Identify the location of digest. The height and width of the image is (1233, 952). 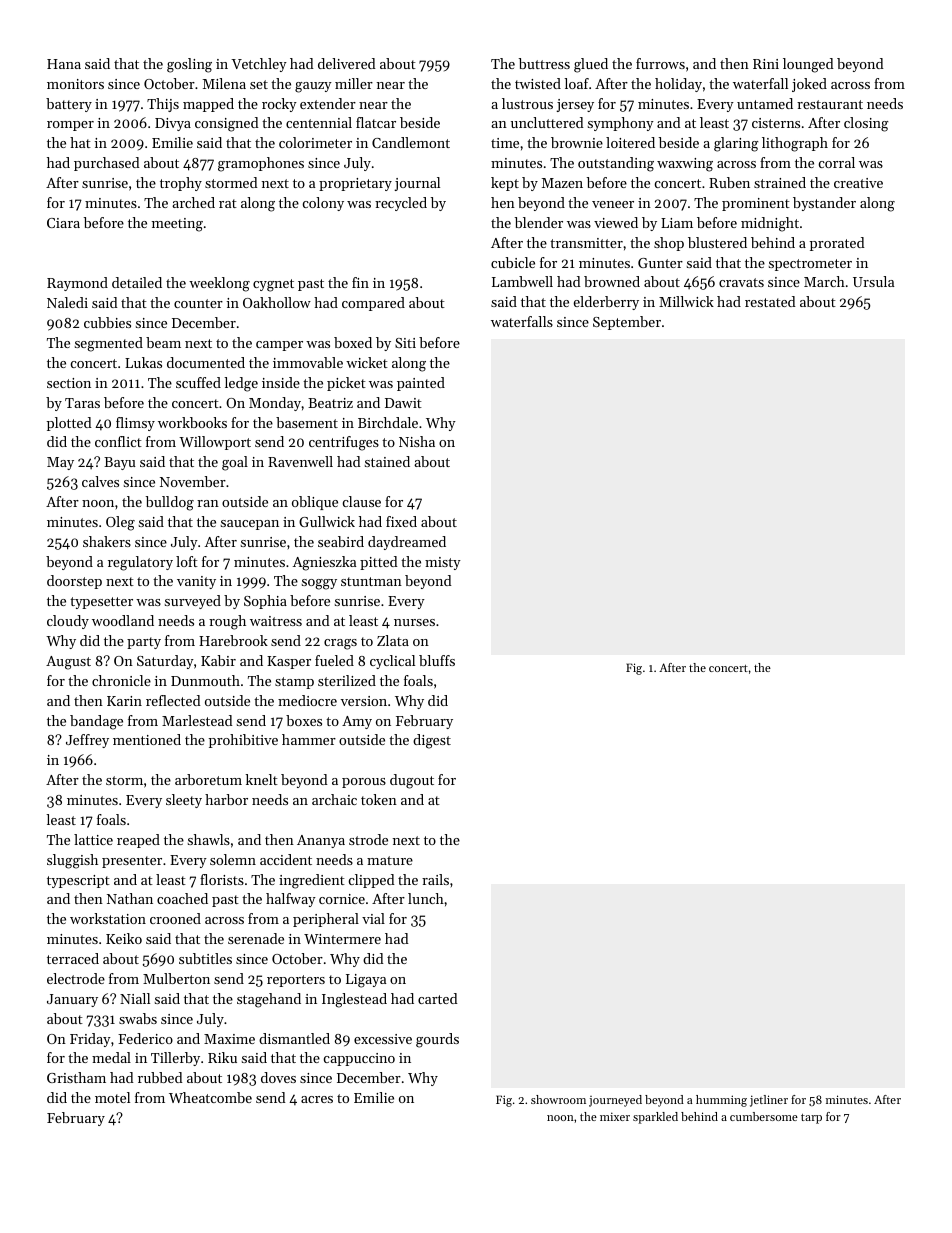
(432, 741).
